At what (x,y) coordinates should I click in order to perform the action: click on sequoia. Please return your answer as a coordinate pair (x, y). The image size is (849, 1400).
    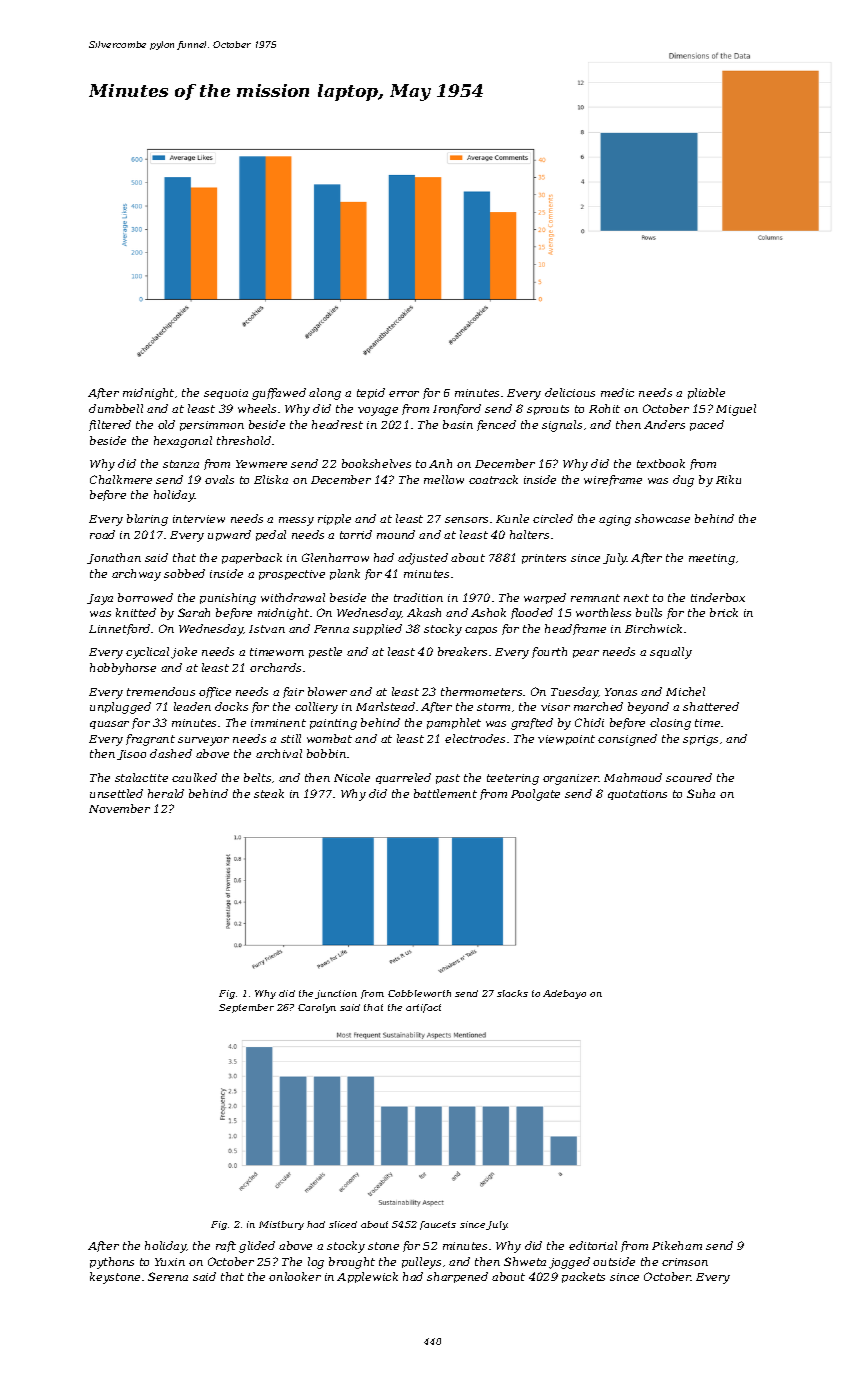
    Looking at the image, I should click on (226, 394).
